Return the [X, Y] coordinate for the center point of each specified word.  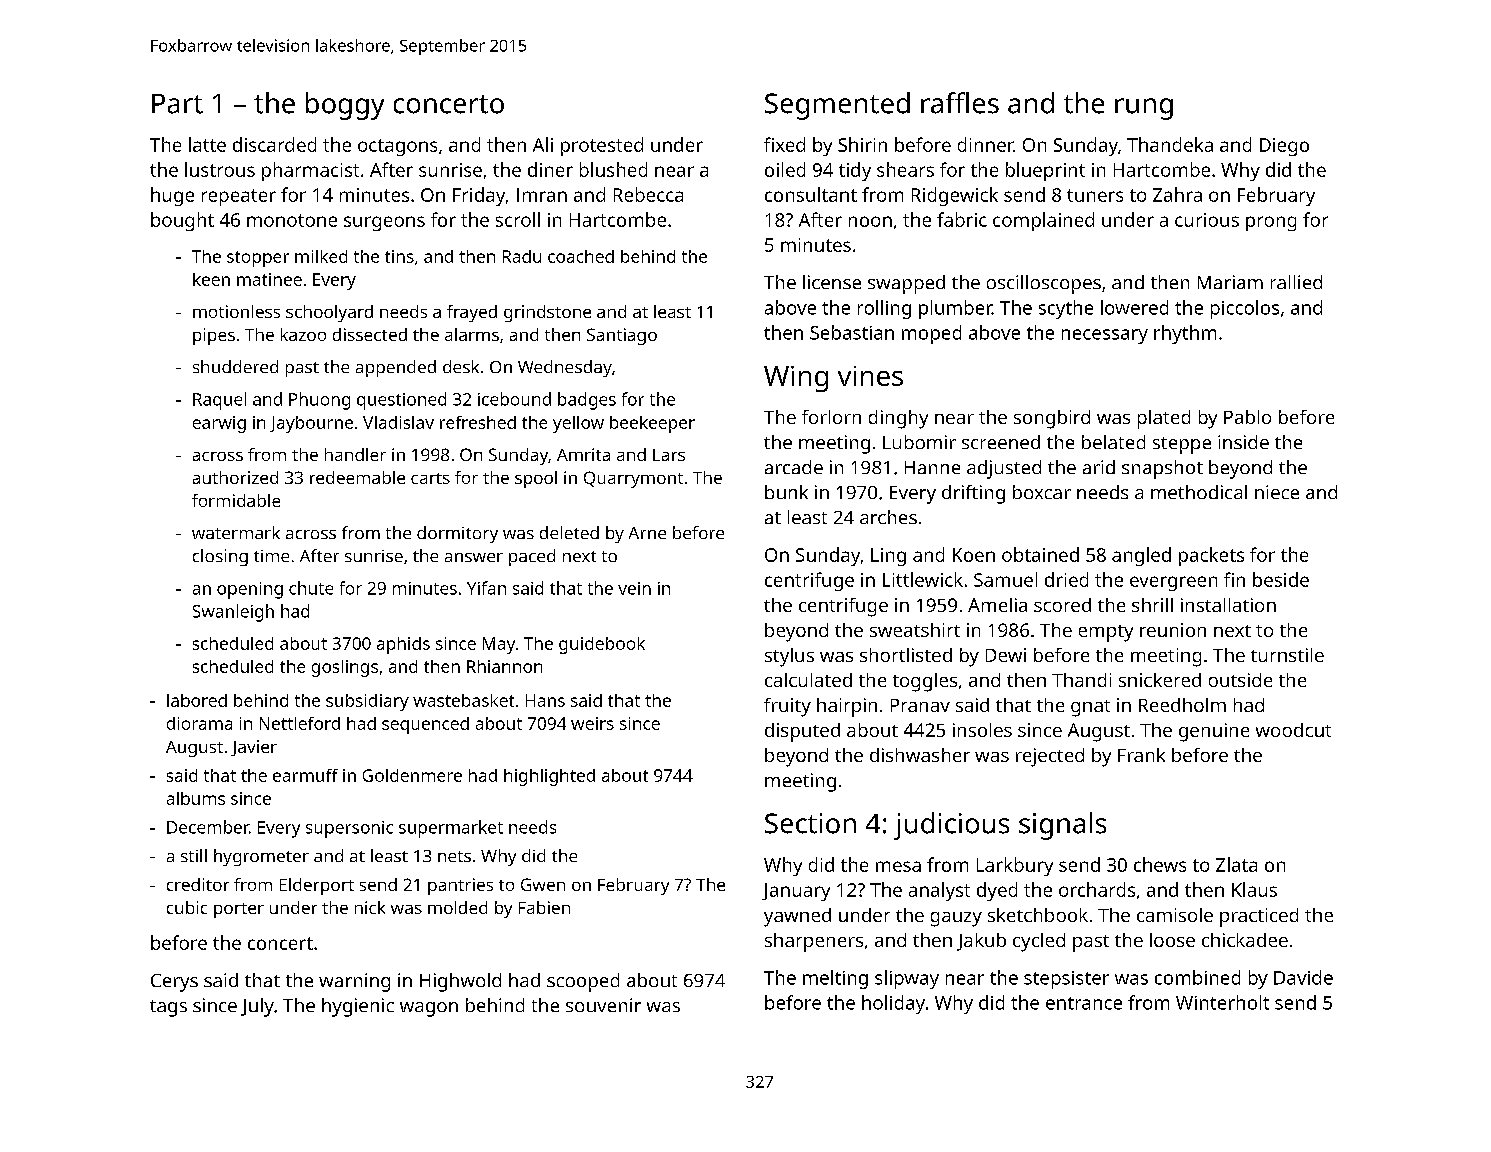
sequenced [425, 725]
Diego [1284, 147]
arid [1099, 467]
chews [1160, 864]
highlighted [549, 777]
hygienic [358, 1007]
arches [888, 517]
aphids [403, 645]
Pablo [1247, 417]
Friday [479, 196]
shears [905, 169]
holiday [893, 1004]
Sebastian [852, 332]
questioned [401, 401]
